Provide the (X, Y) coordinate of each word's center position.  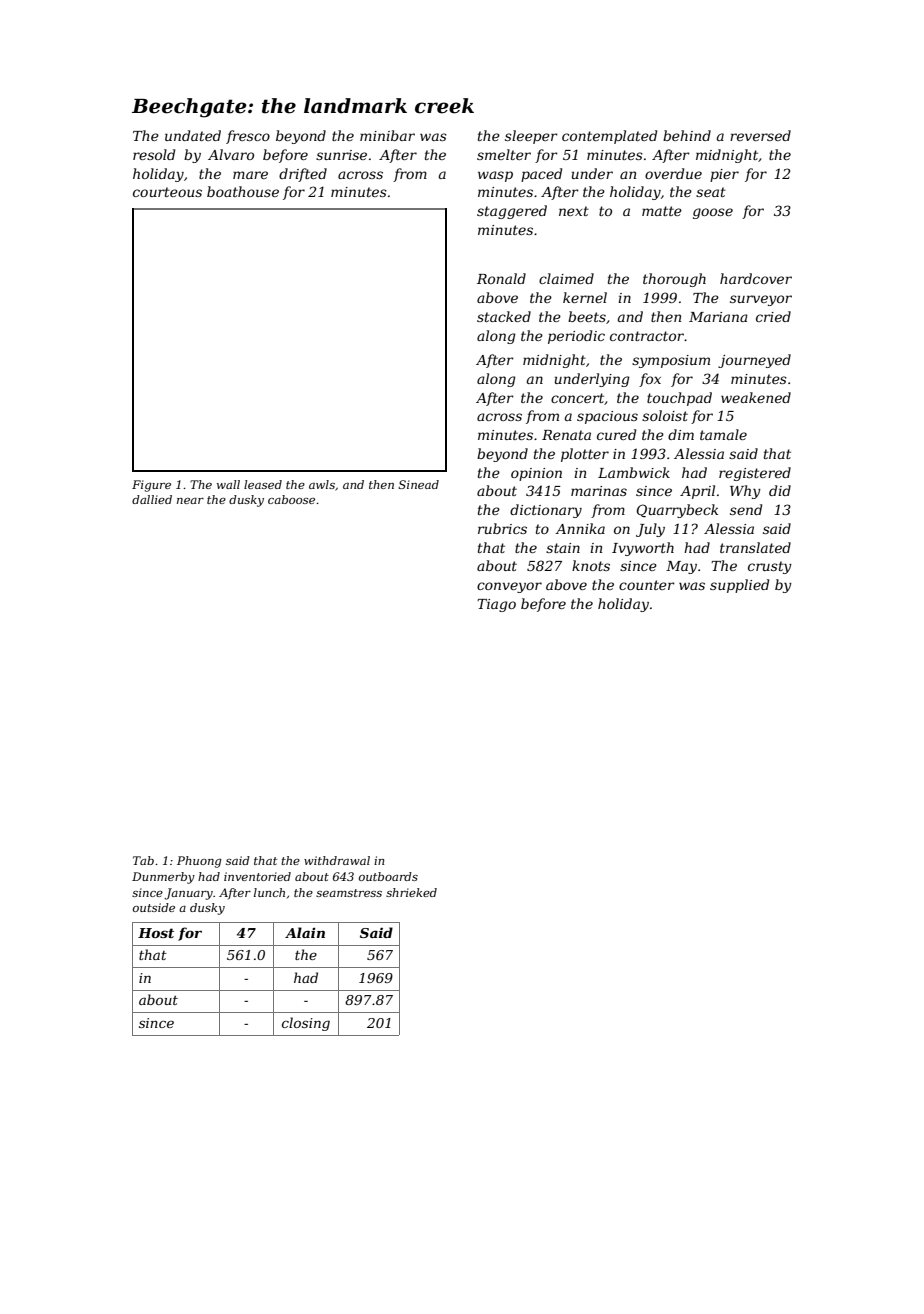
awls (322, 484)
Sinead (419, 484)
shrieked (411, 892)
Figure (151, 486)
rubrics (502, 528)
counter (647, 585)
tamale (723, 434)
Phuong (199, 862)
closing (306, 1024)
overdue (673, 173)
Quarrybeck (677, 511)
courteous (167, 192)
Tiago (496, 605)
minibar (387, 135)
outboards (388, 876)
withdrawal (337, 860)
